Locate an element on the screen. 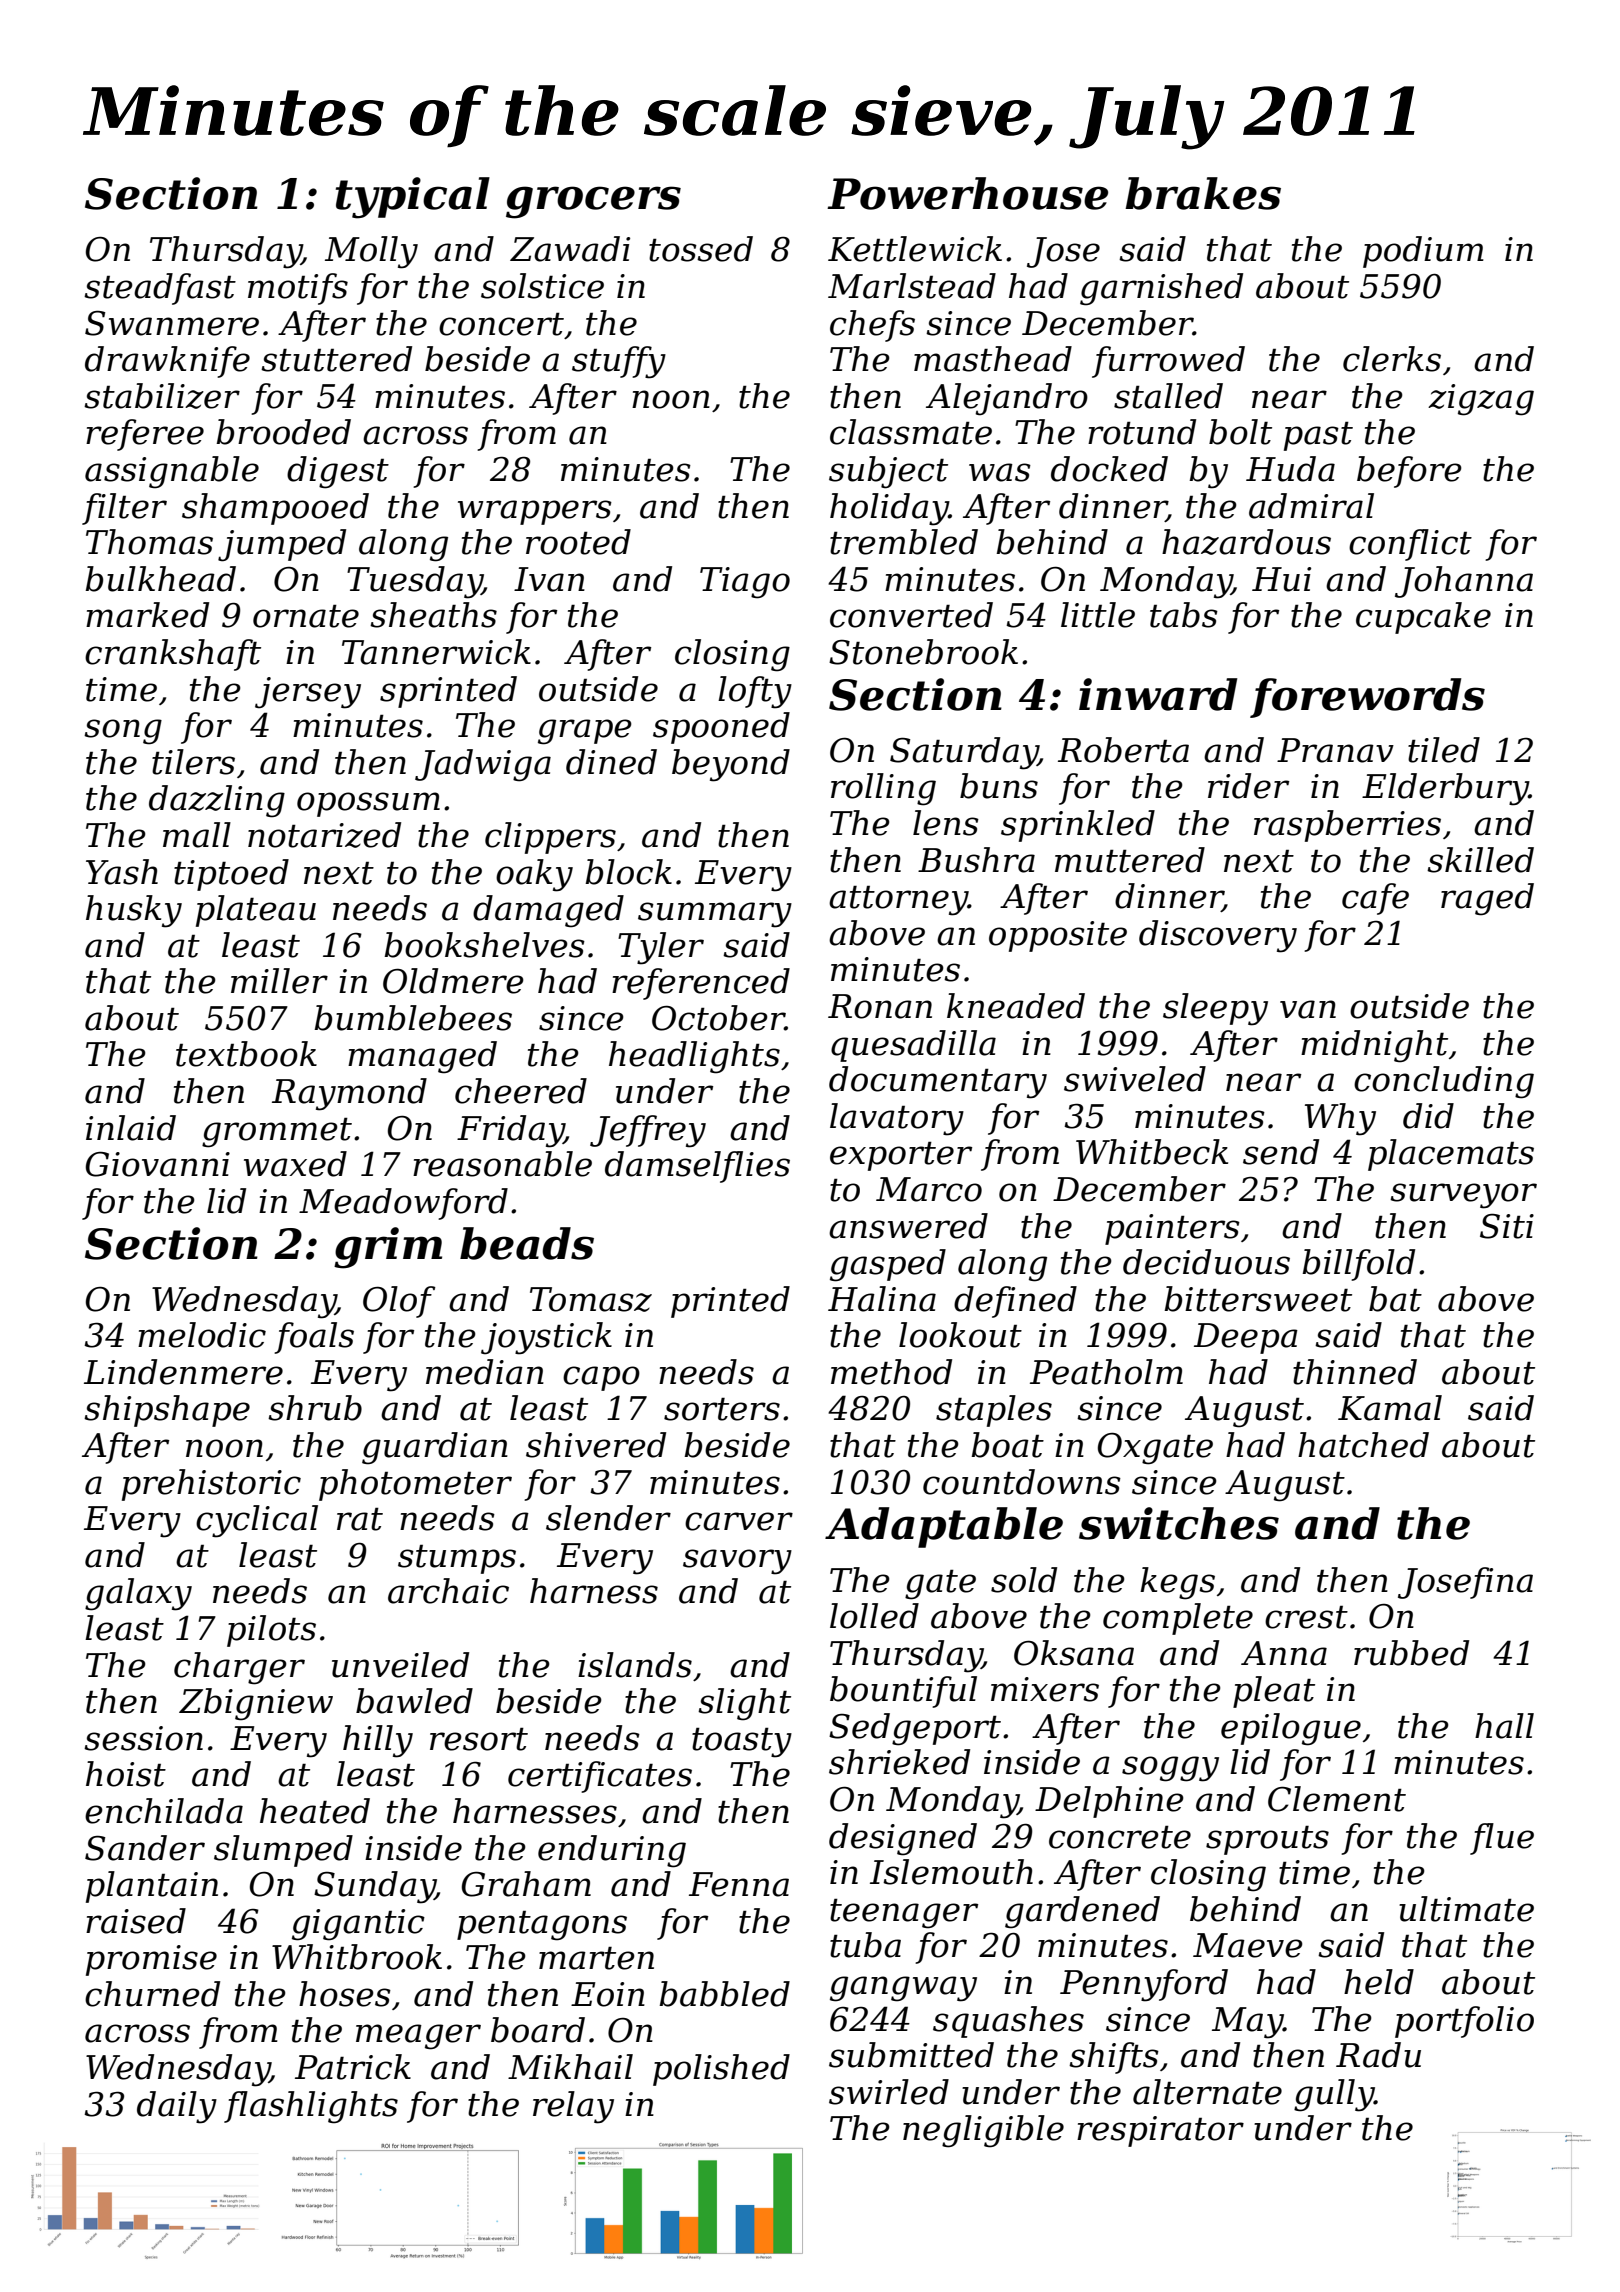  gigantic is located at coordinates (358, 1925).
